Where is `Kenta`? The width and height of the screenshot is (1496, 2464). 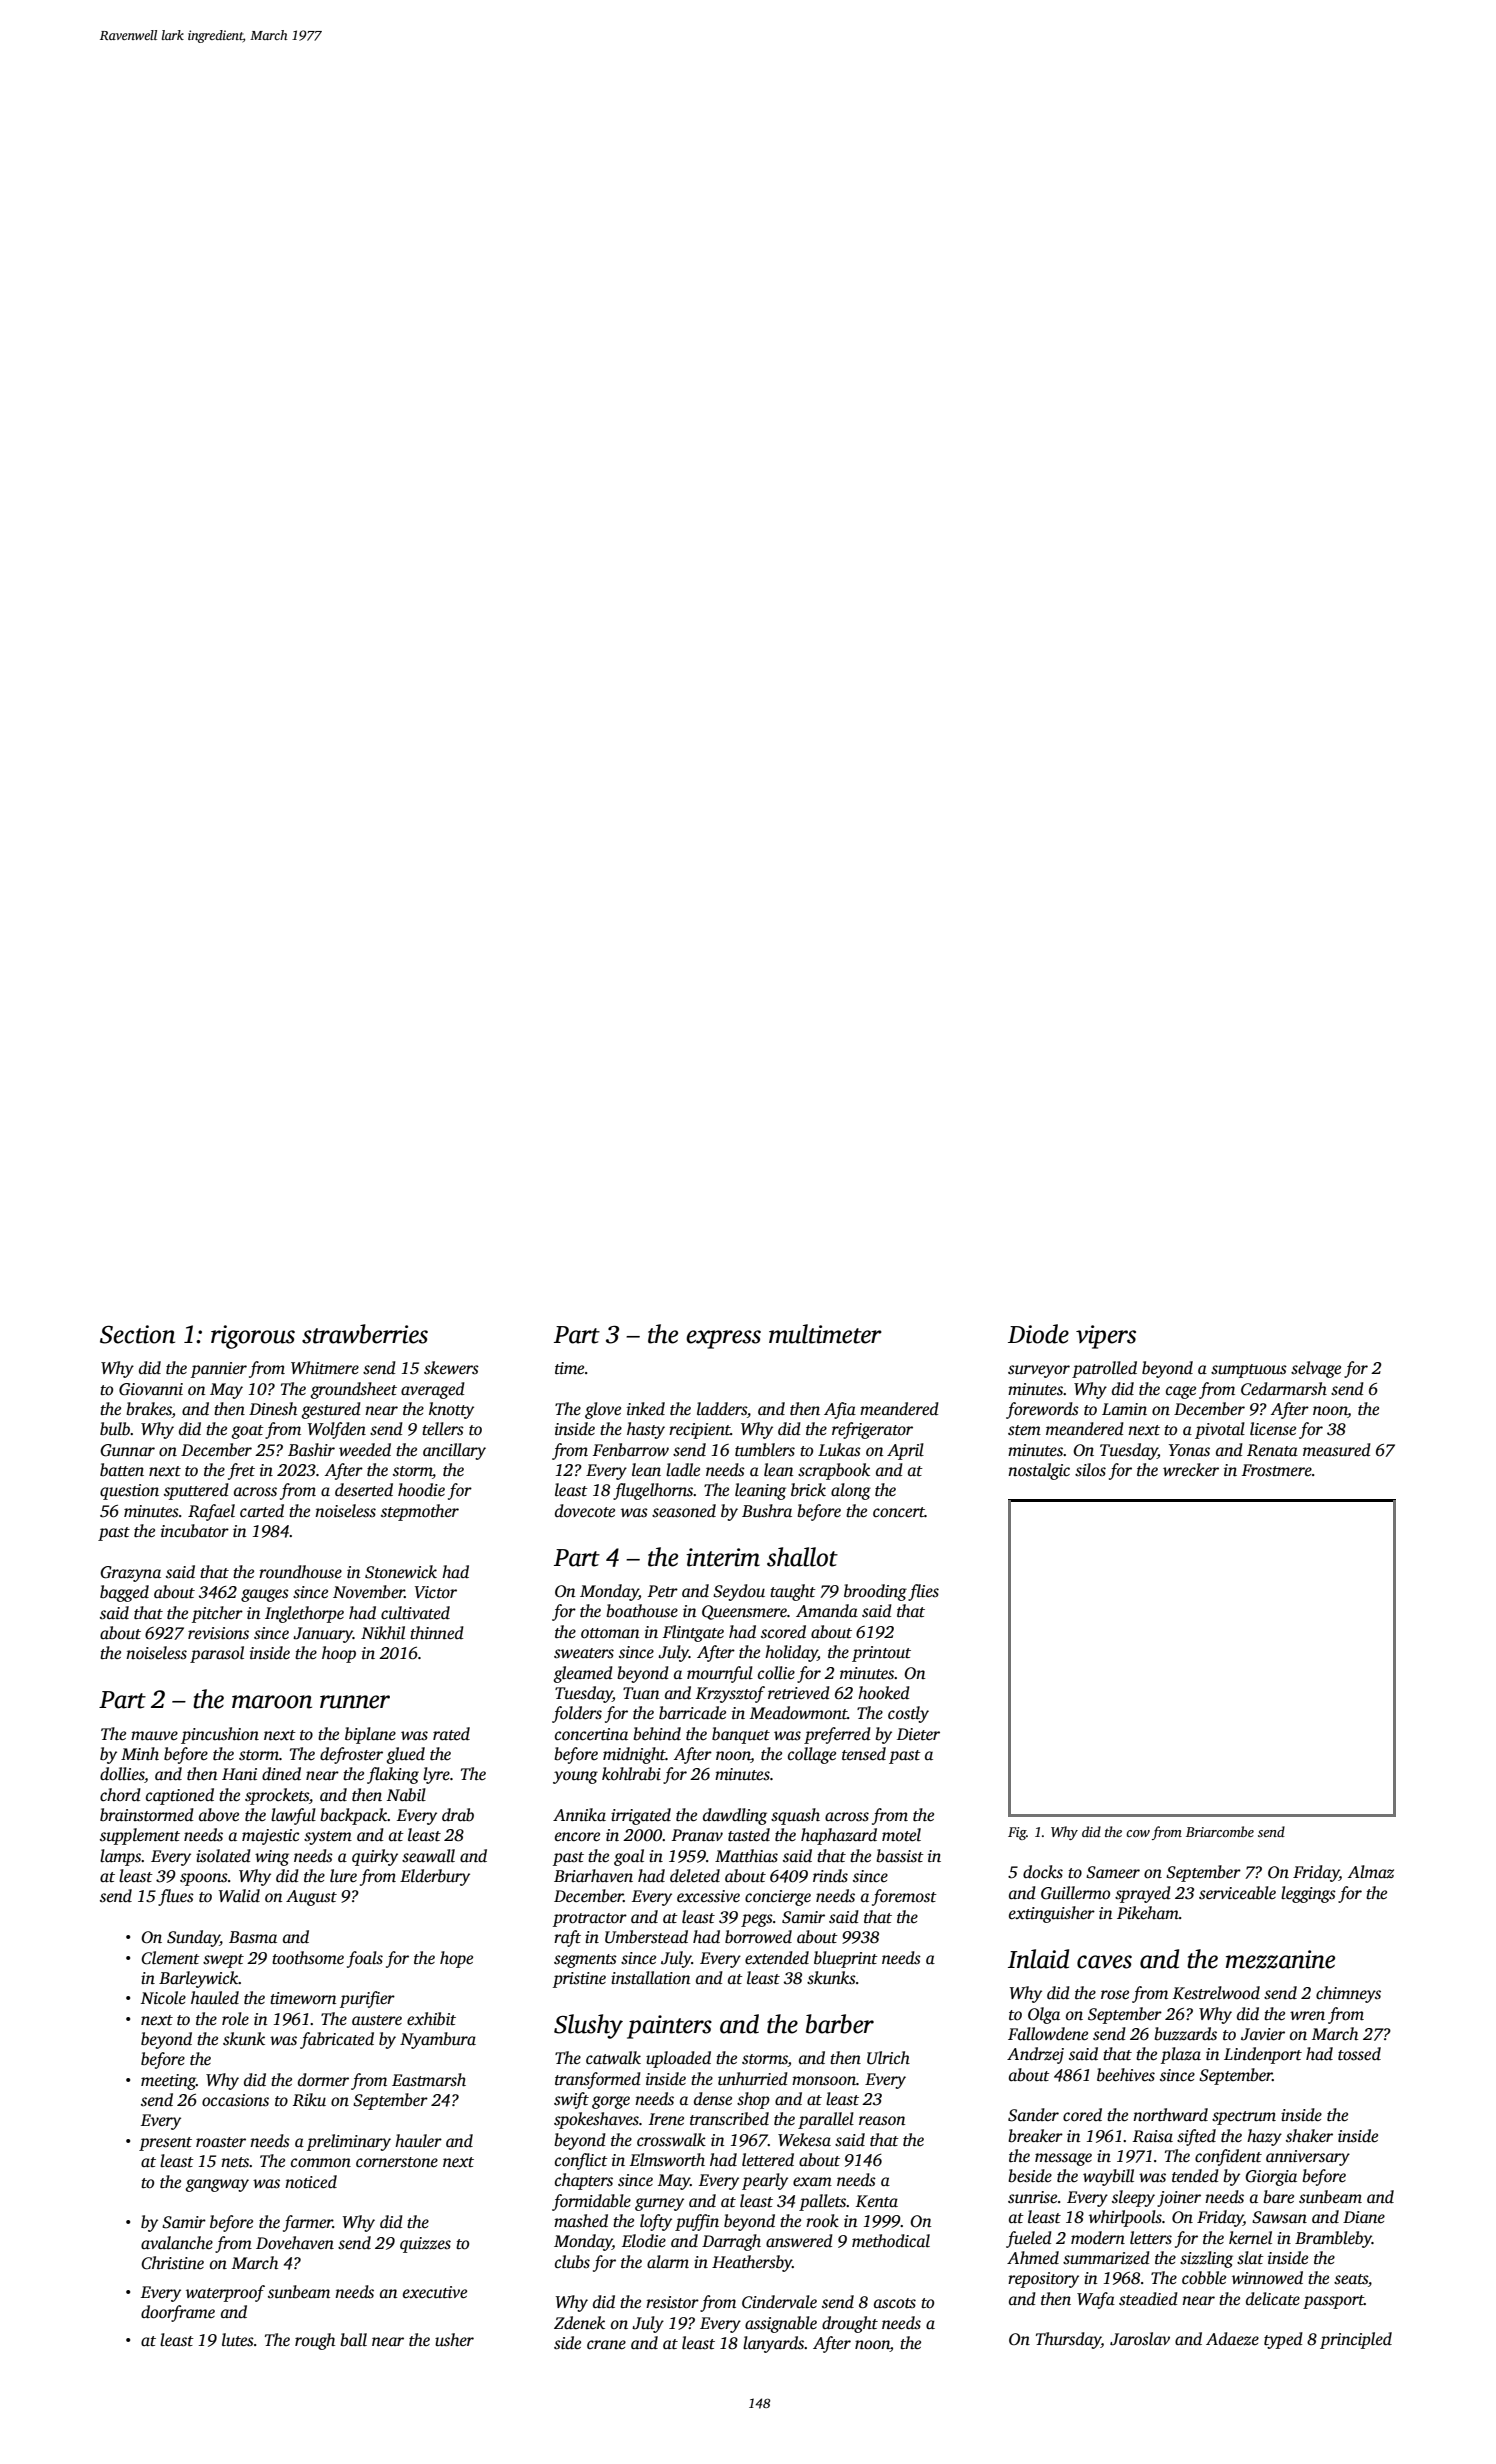
Kenta is located at coordinates (877, 2201).
